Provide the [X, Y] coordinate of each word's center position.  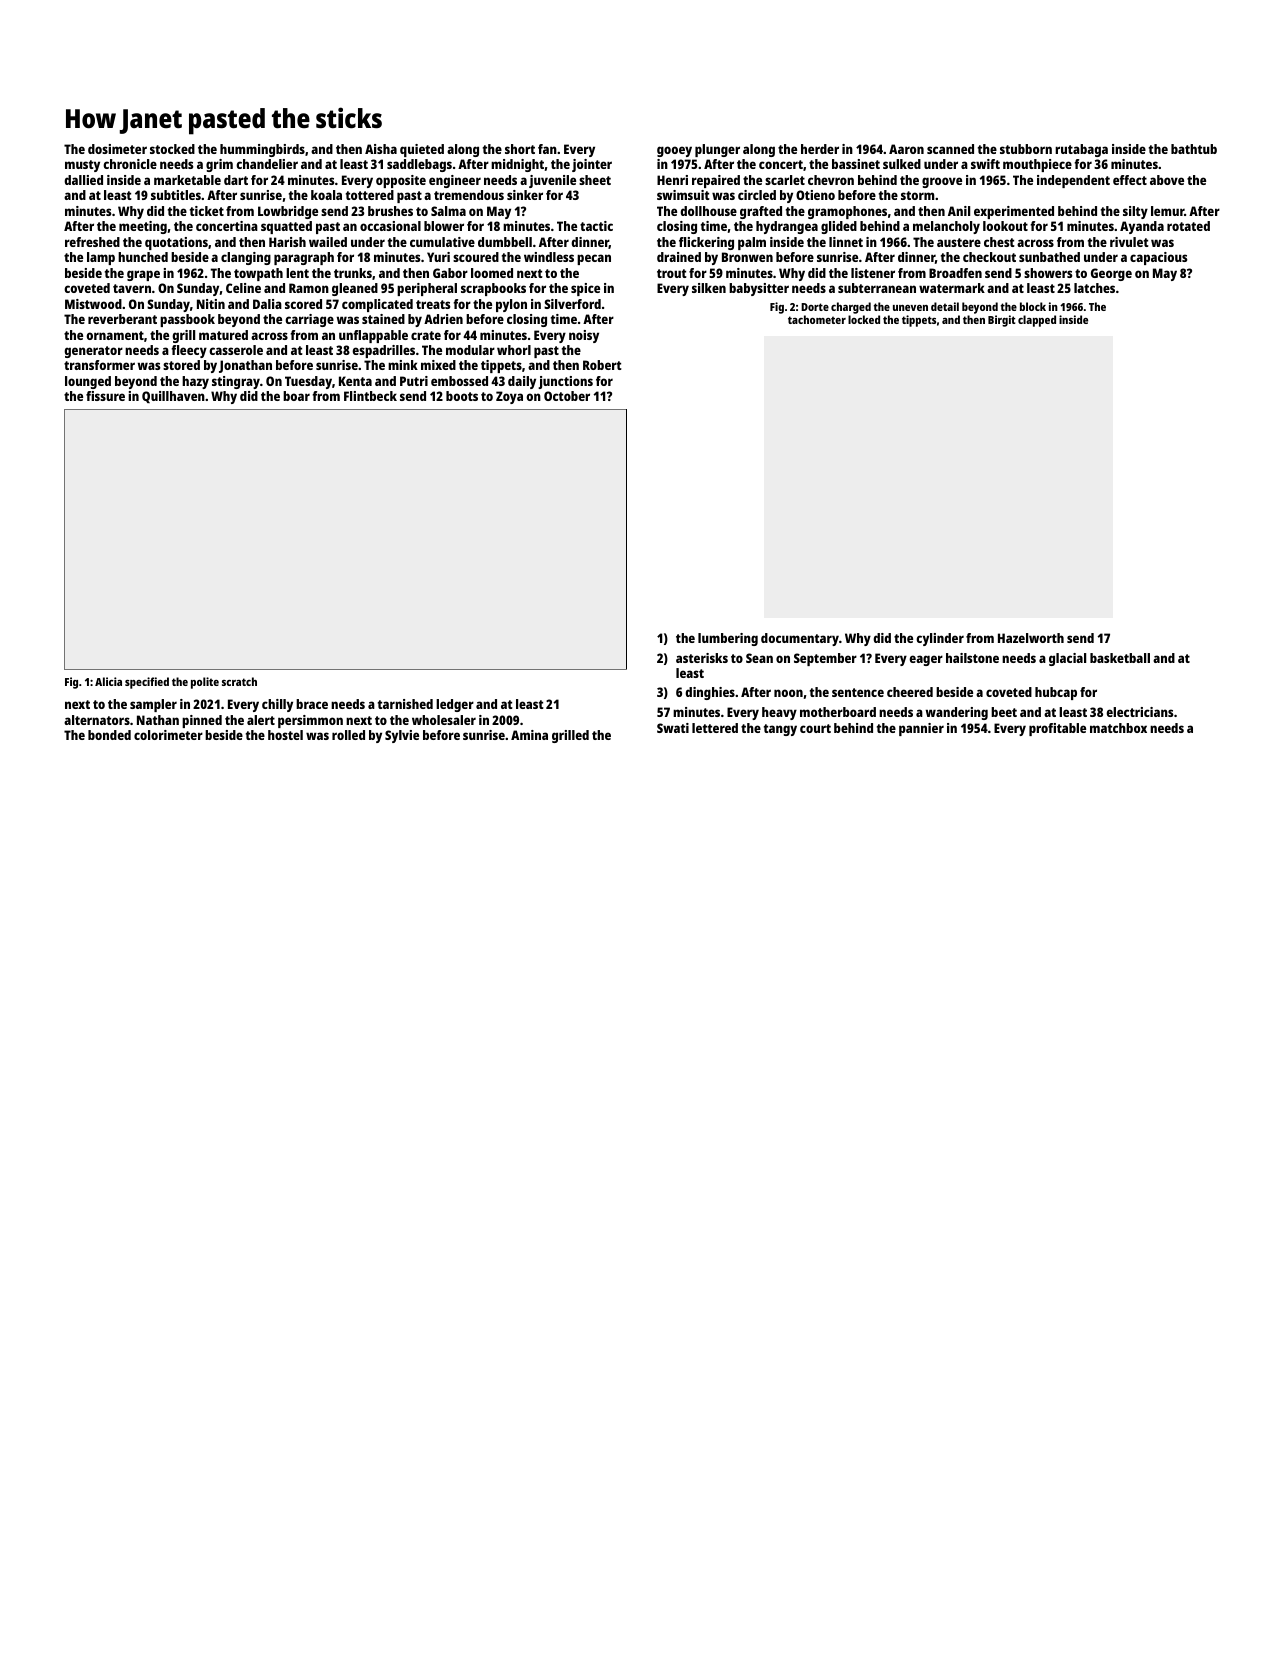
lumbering [728, 639]
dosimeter [117, 149]
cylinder [940, 639]
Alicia [108, 681]
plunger [717, 150]
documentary [800, 639]
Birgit [1001, 321]
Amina [529, 735]
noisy [584, 336]
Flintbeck [370, 396]
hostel [285, 735]
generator [93, 352]
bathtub [1194, 149]
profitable [1057, 729]
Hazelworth [1031, 638]
